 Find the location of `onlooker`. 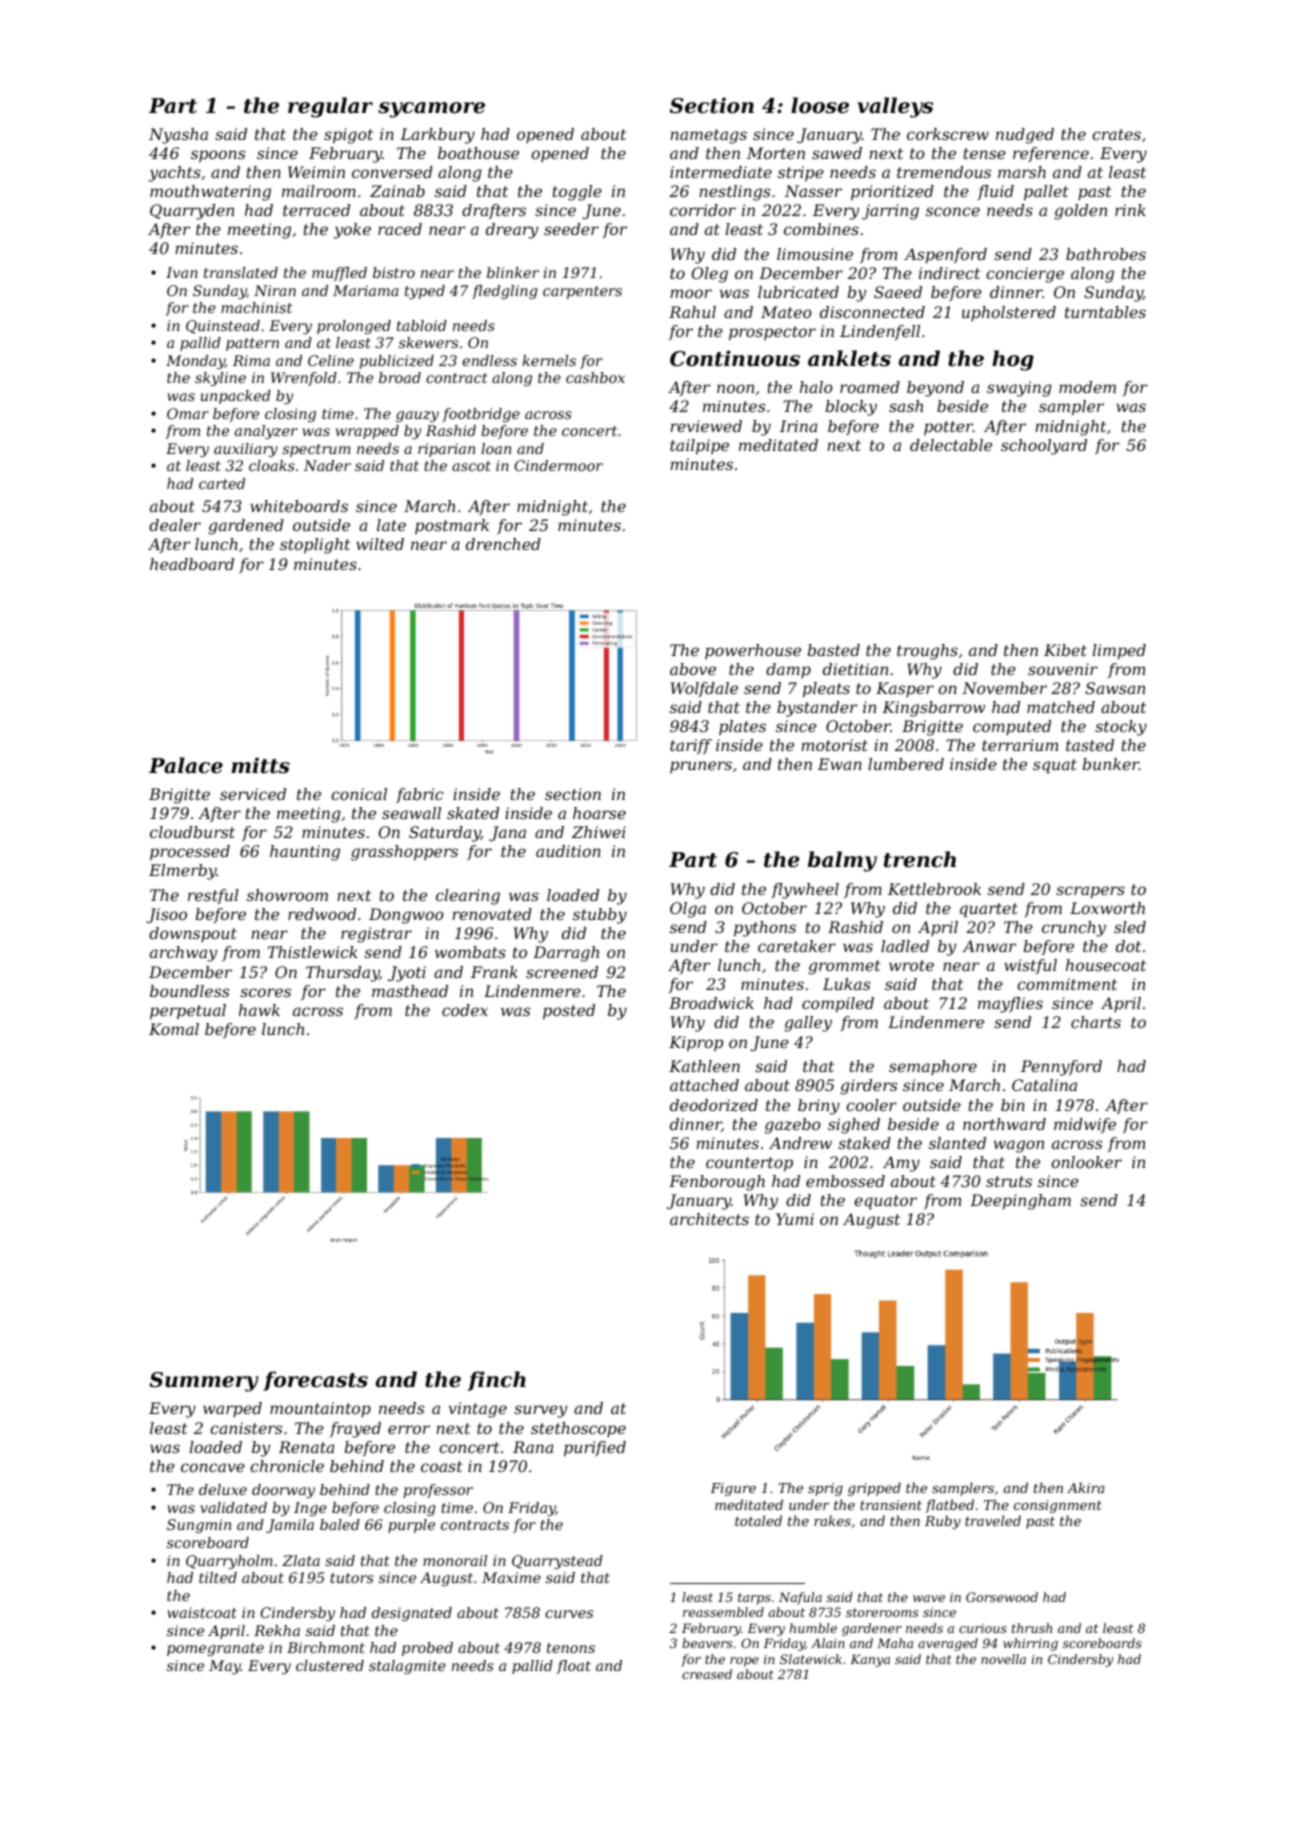

onlooker is located at coordinates (1086, 1162).
